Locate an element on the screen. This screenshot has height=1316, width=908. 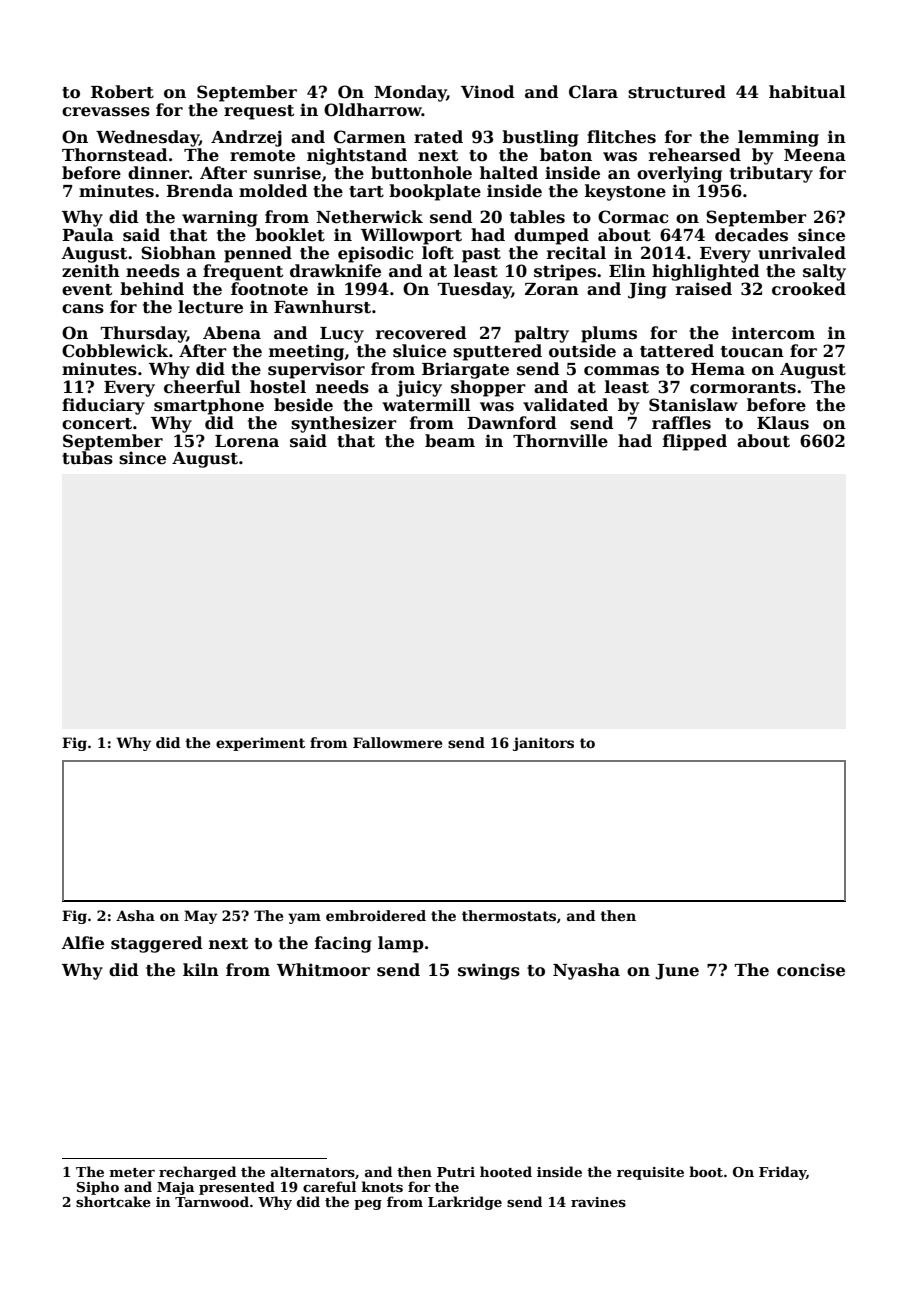
hooted is located at coordinates (506, 1171).
